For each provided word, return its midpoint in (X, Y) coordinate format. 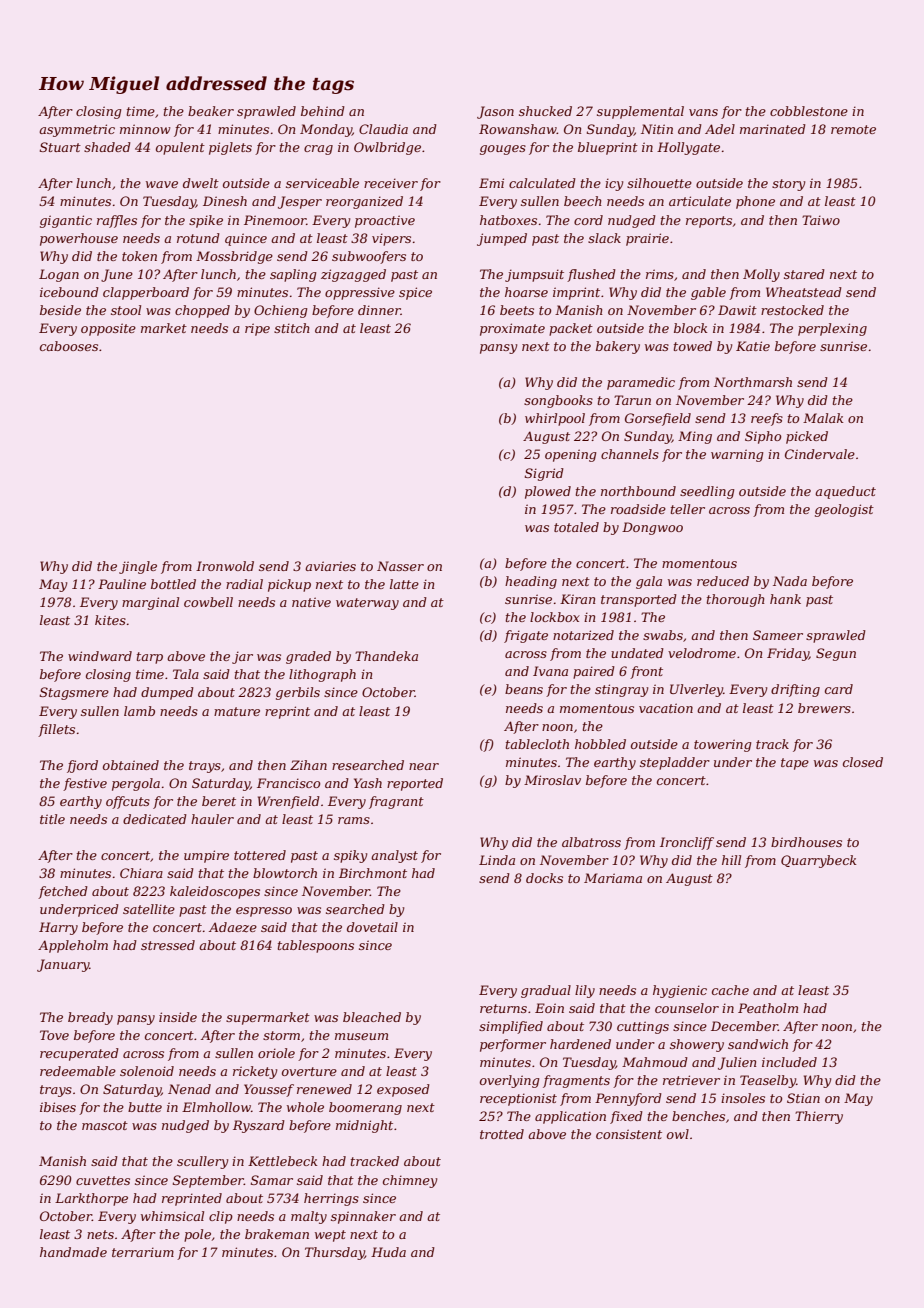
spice (415, 293)
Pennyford (628, 1099)
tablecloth (537, 744)
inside (178, 1017)
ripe (257, 329)
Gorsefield (658, 419)
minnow (145, 129)
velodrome (702, 653)
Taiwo (821, 220)
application (570, 1117)
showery (697, 1045)
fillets (56, 730)
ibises (58, 1107)
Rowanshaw (518, 129)
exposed (403, 1090)
